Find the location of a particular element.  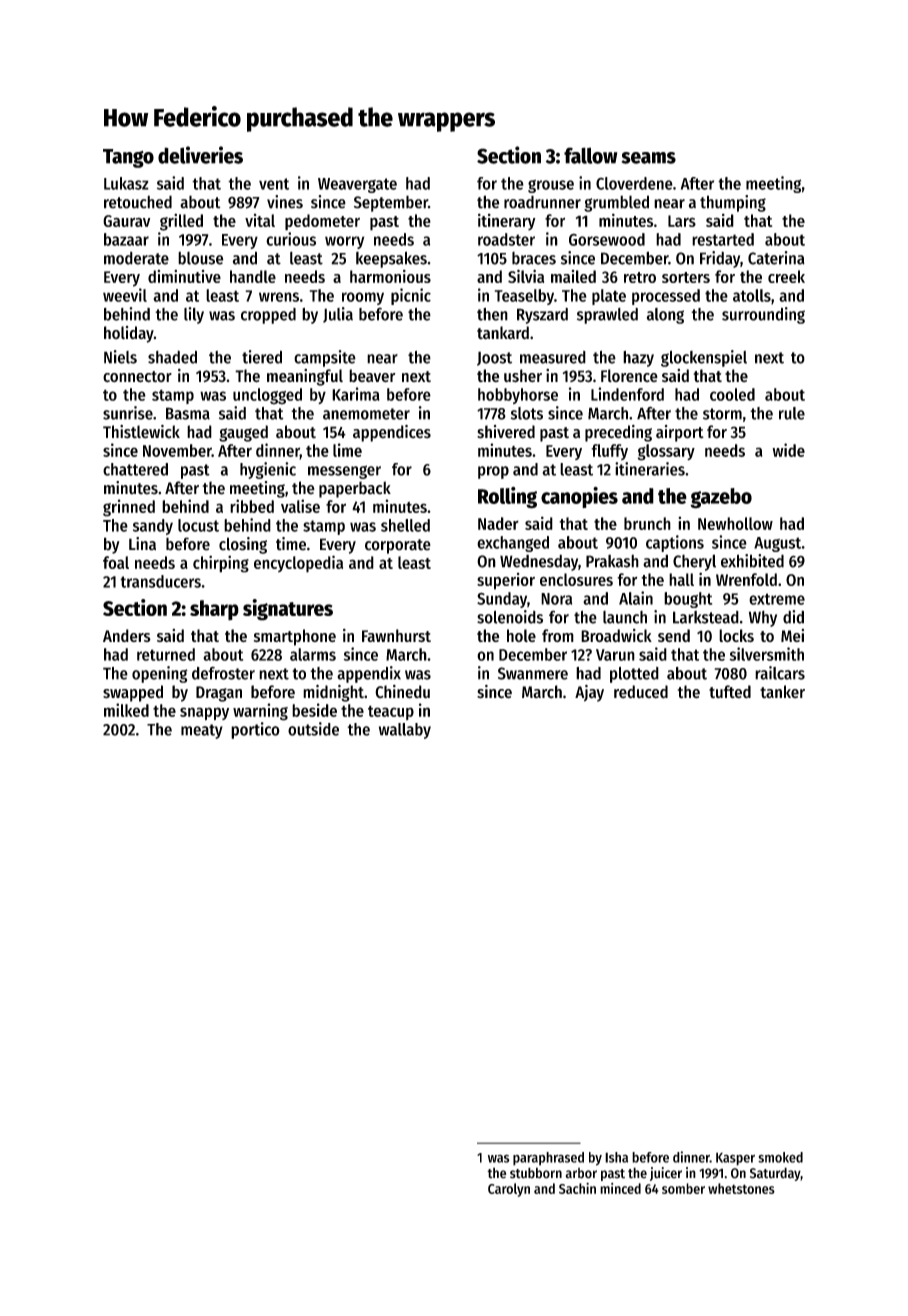

superior is located at coordinates (506, 581).
